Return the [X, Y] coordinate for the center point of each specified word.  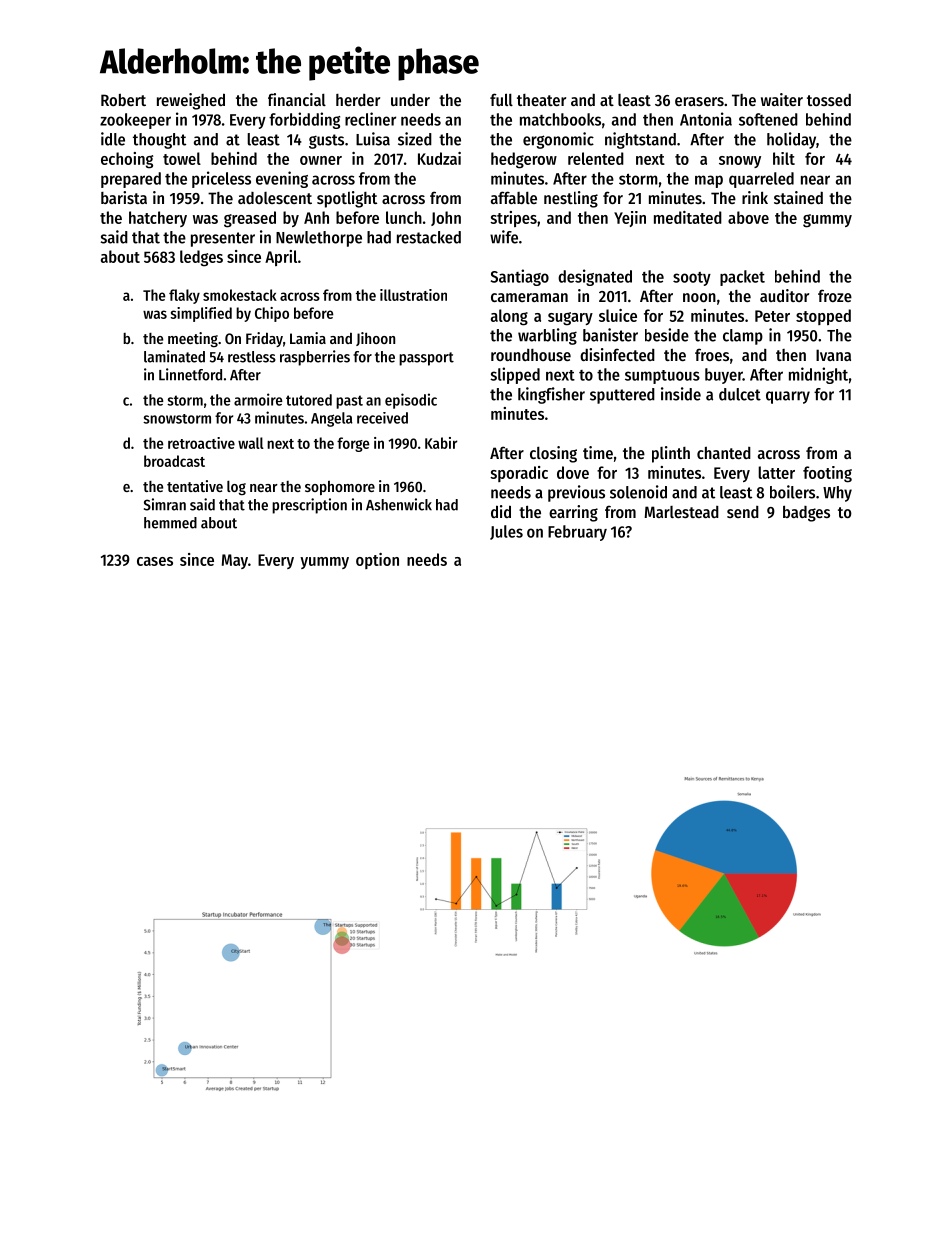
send [743, 512]
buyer [724, 376]
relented [596, 158]
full [501, 99]
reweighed [191, 101]
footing [827, 474]
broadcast [174, 461]
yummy [324, 563]
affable [514, 197]
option [377, 561]
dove [573, 472]
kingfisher [551, 395]
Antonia [706, 119]
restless [252, 357]
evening [282, 179]
